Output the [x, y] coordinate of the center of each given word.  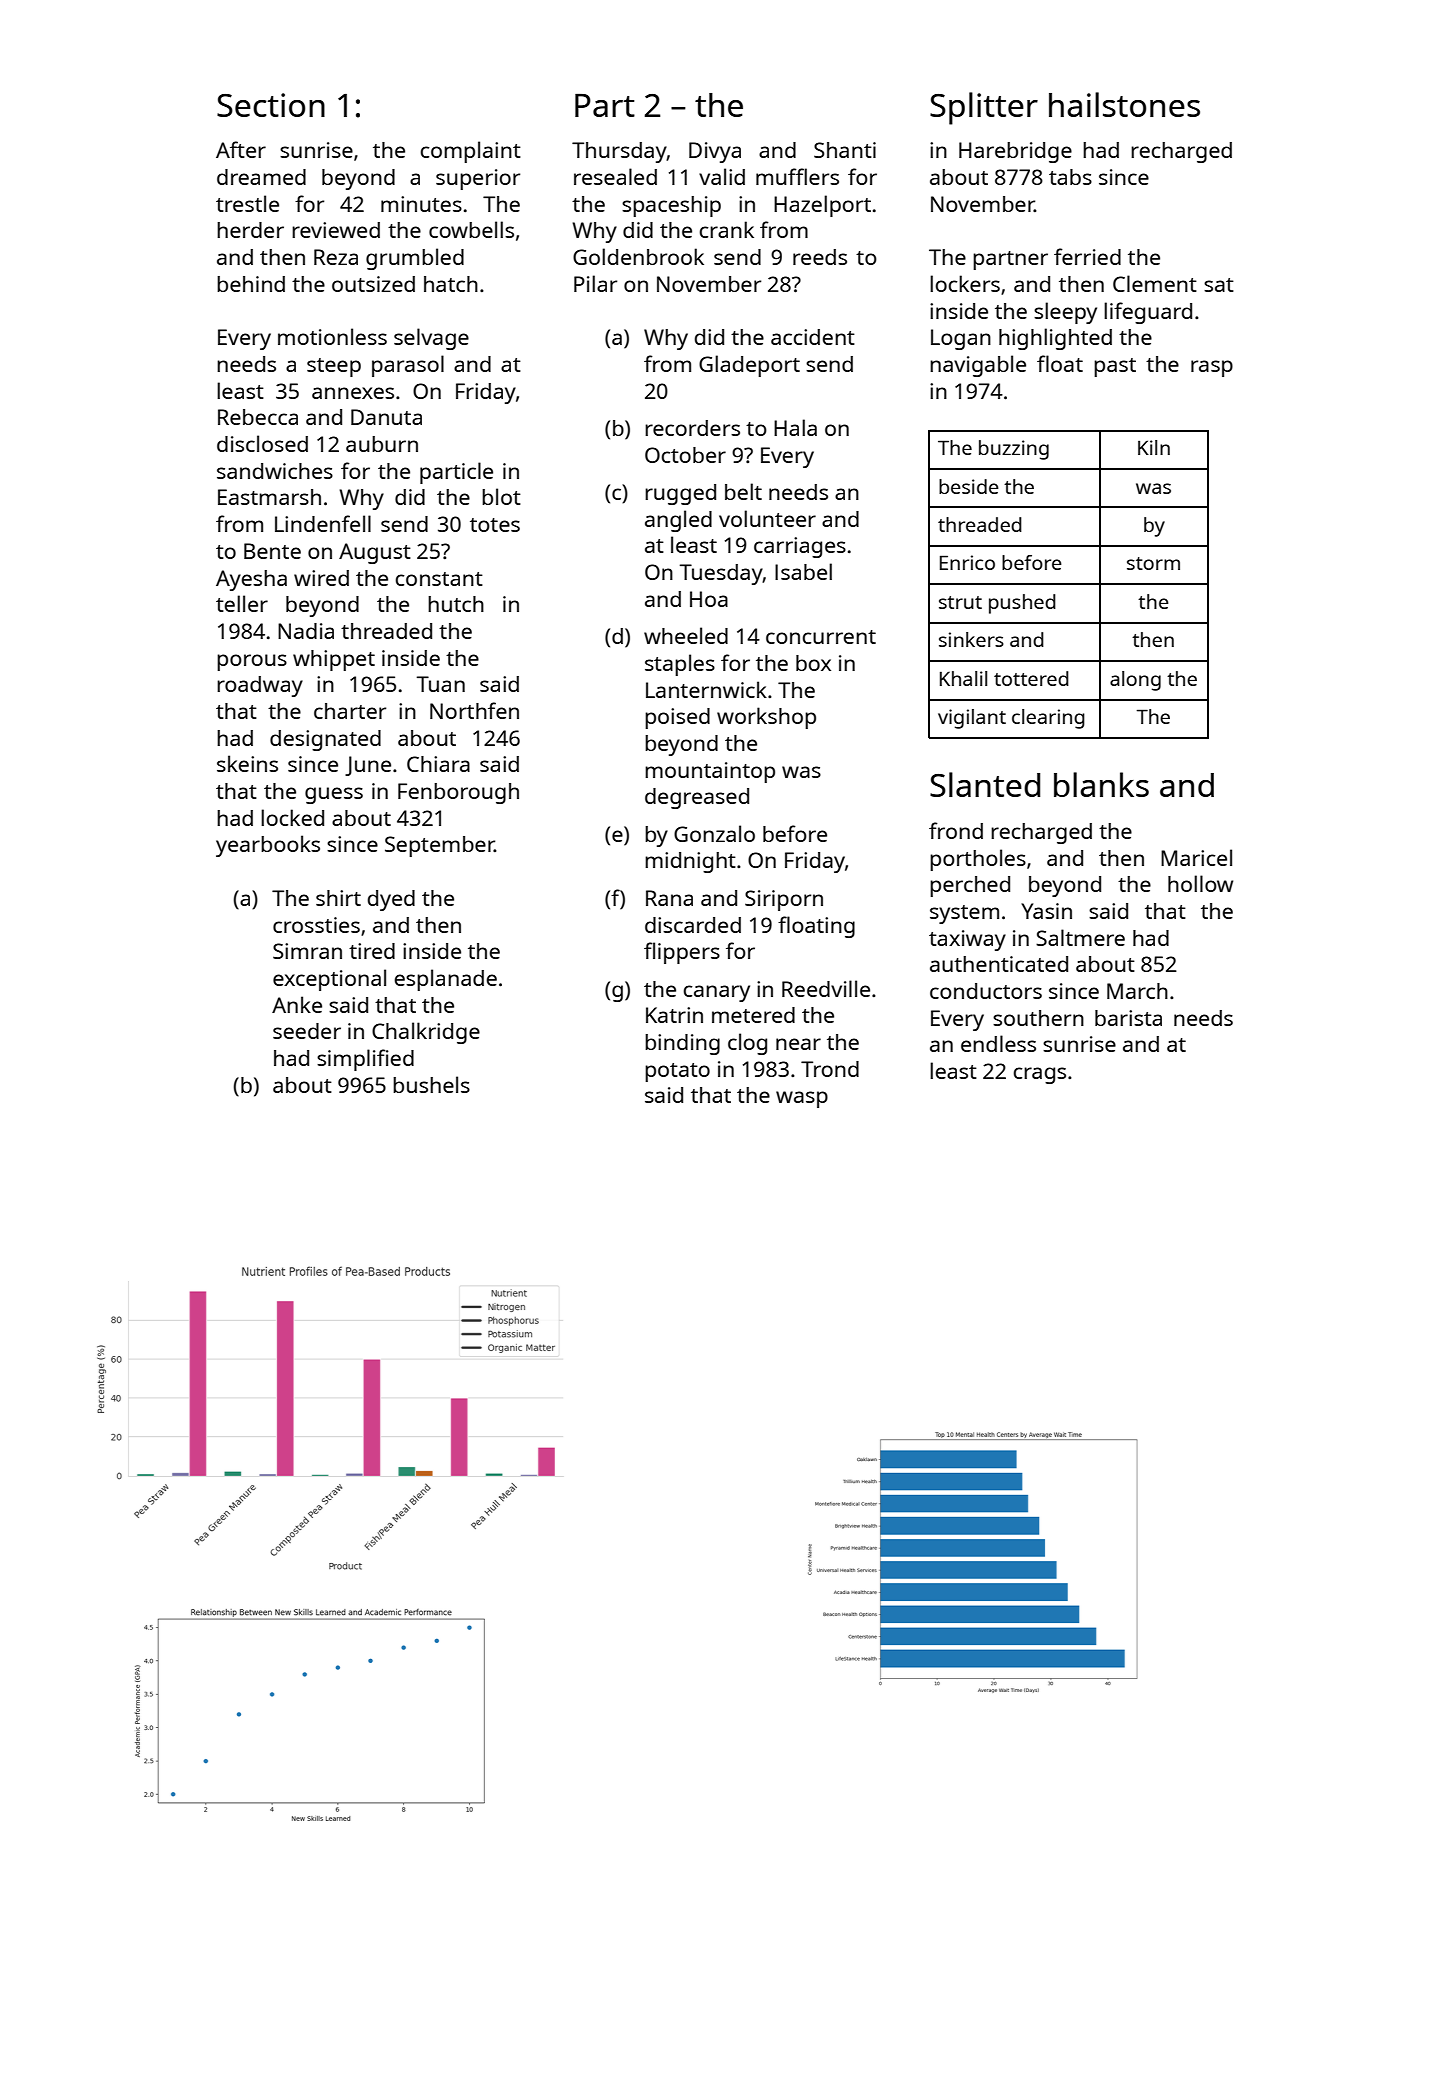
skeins [247, 763]
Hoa [709, 599]
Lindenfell [323, 523]
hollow [1200, 883]
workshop [766, 718]
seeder [307, 1031]
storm [1153, 563]
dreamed [261, 177]
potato [677, 1072]
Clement [1155, 283]
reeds [820, 257]
